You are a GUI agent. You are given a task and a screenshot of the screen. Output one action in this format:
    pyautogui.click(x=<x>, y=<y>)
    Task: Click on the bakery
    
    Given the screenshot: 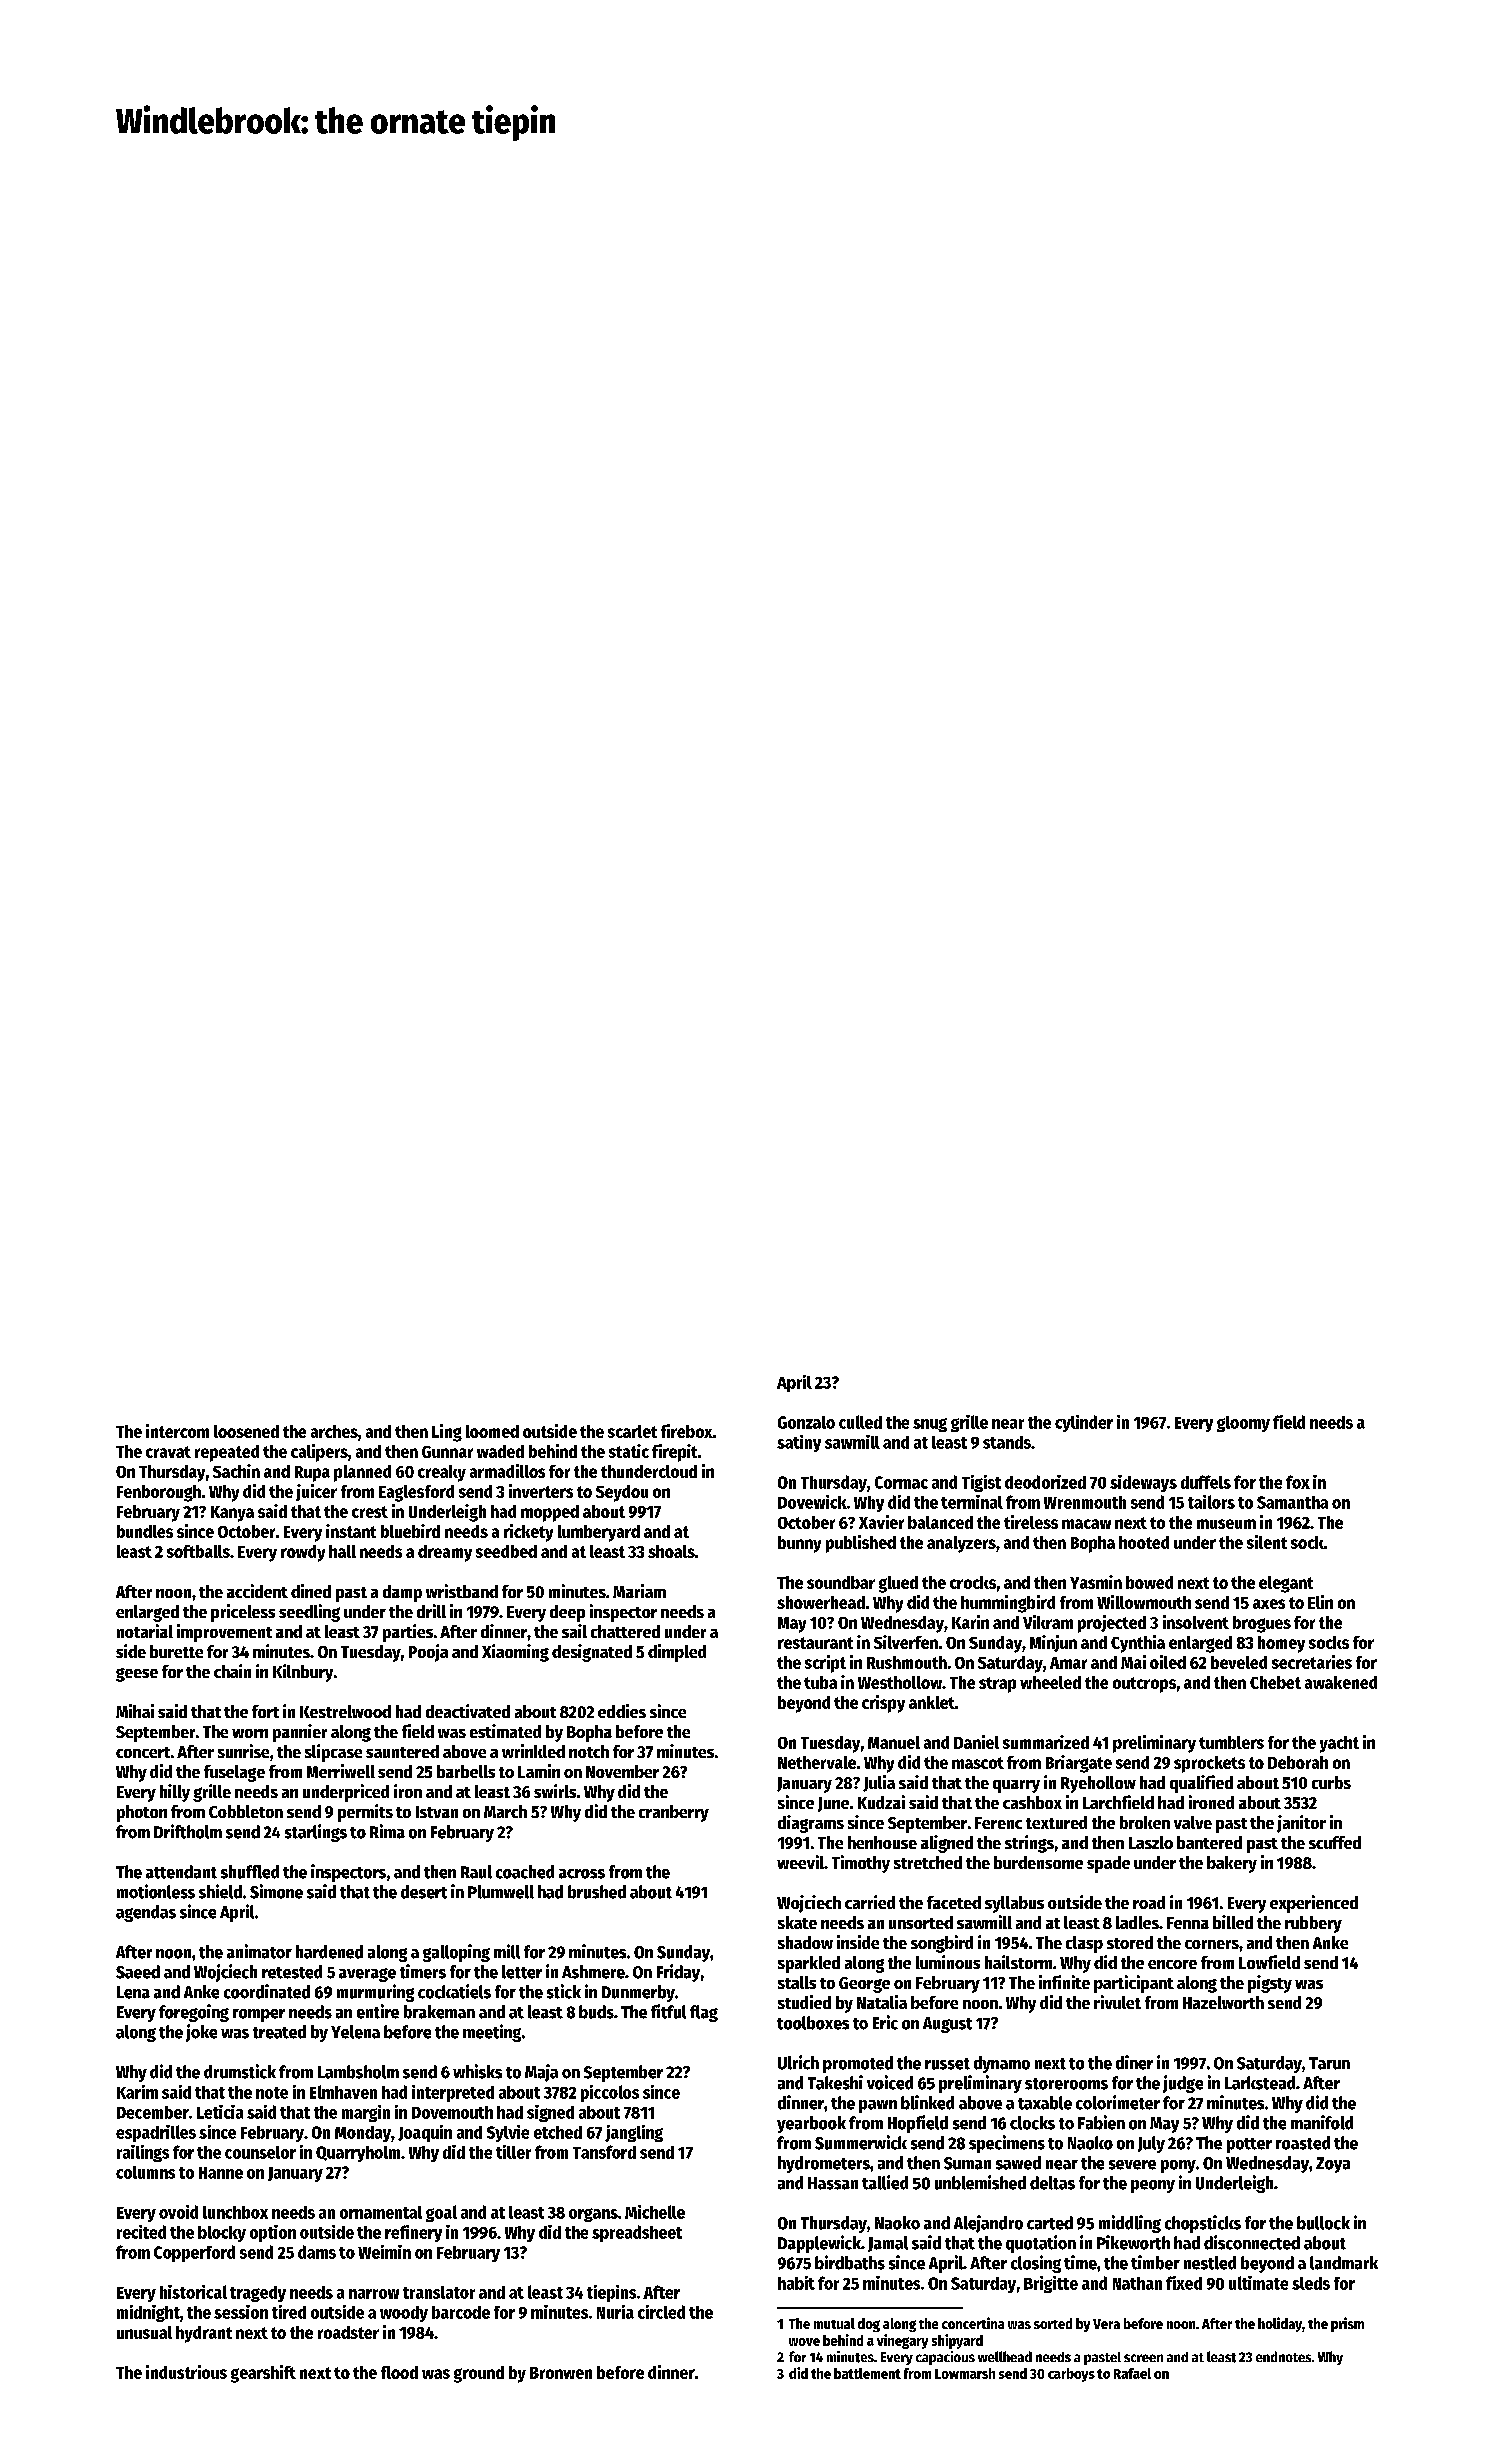 What is the action you would take?
    pyautogui.click(x=1232, y=1864)
